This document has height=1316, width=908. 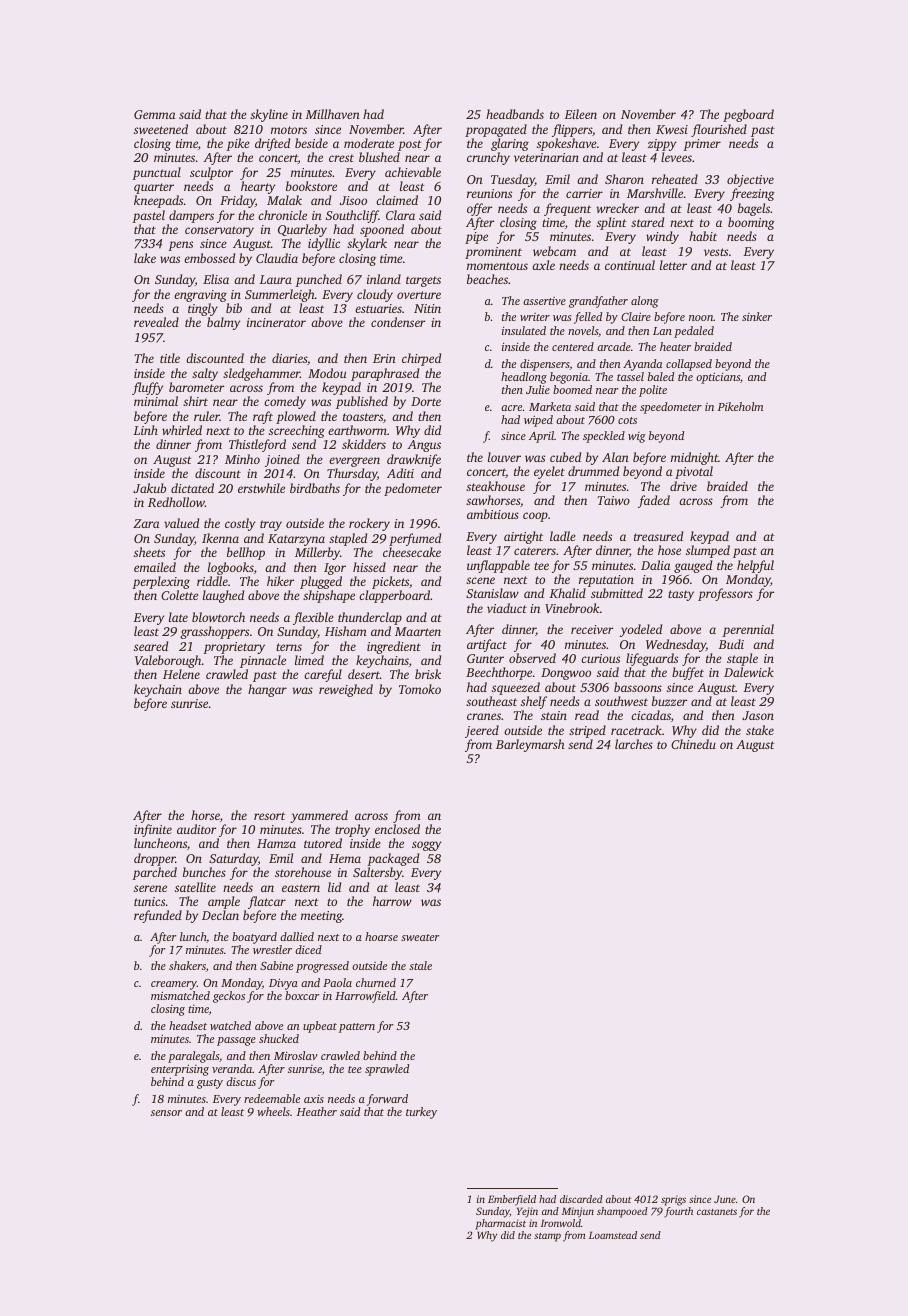 I want to click on larches, so click(x=634, y=744).
